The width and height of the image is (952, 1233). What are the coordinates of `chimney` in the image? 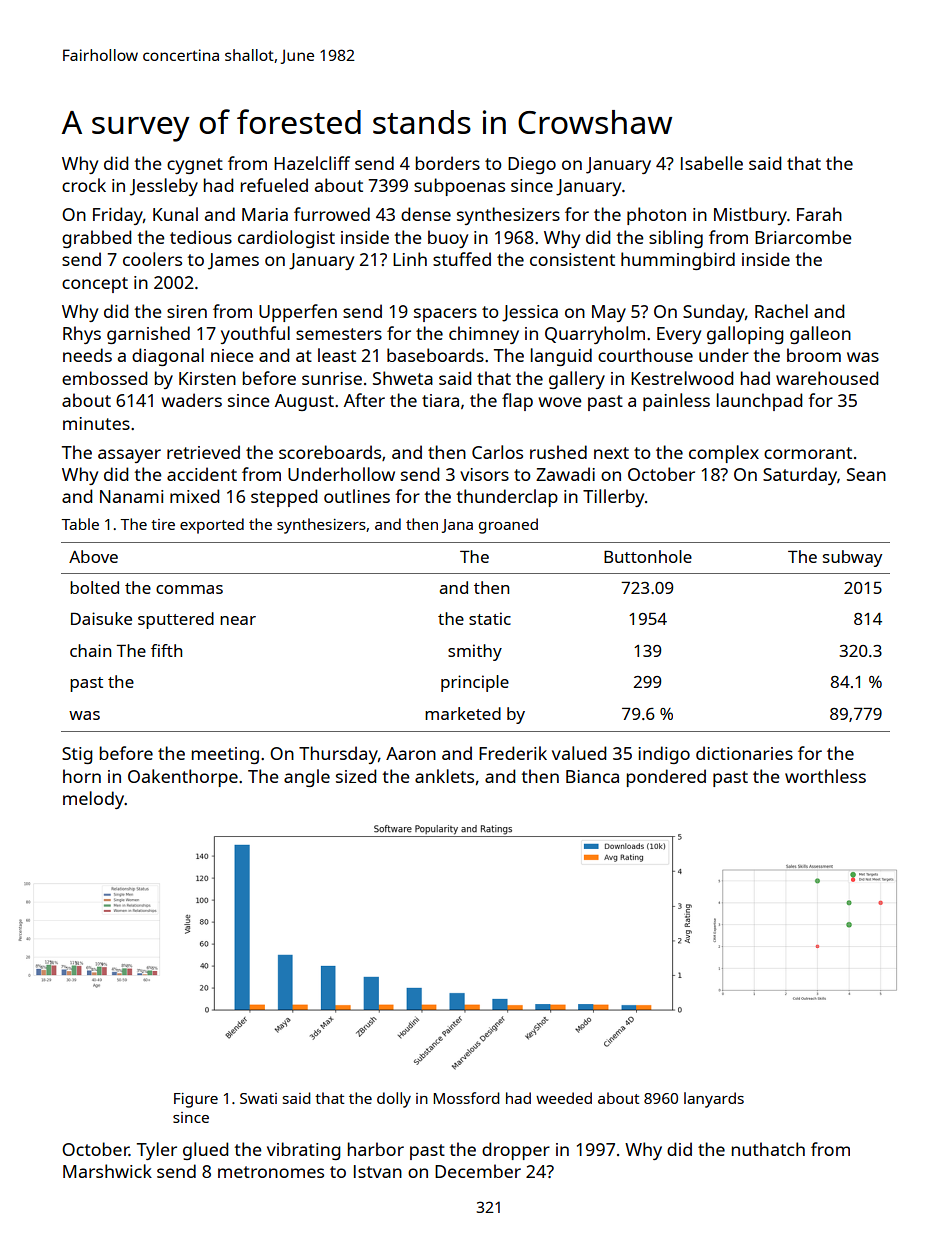 It's located at (484, 335).
